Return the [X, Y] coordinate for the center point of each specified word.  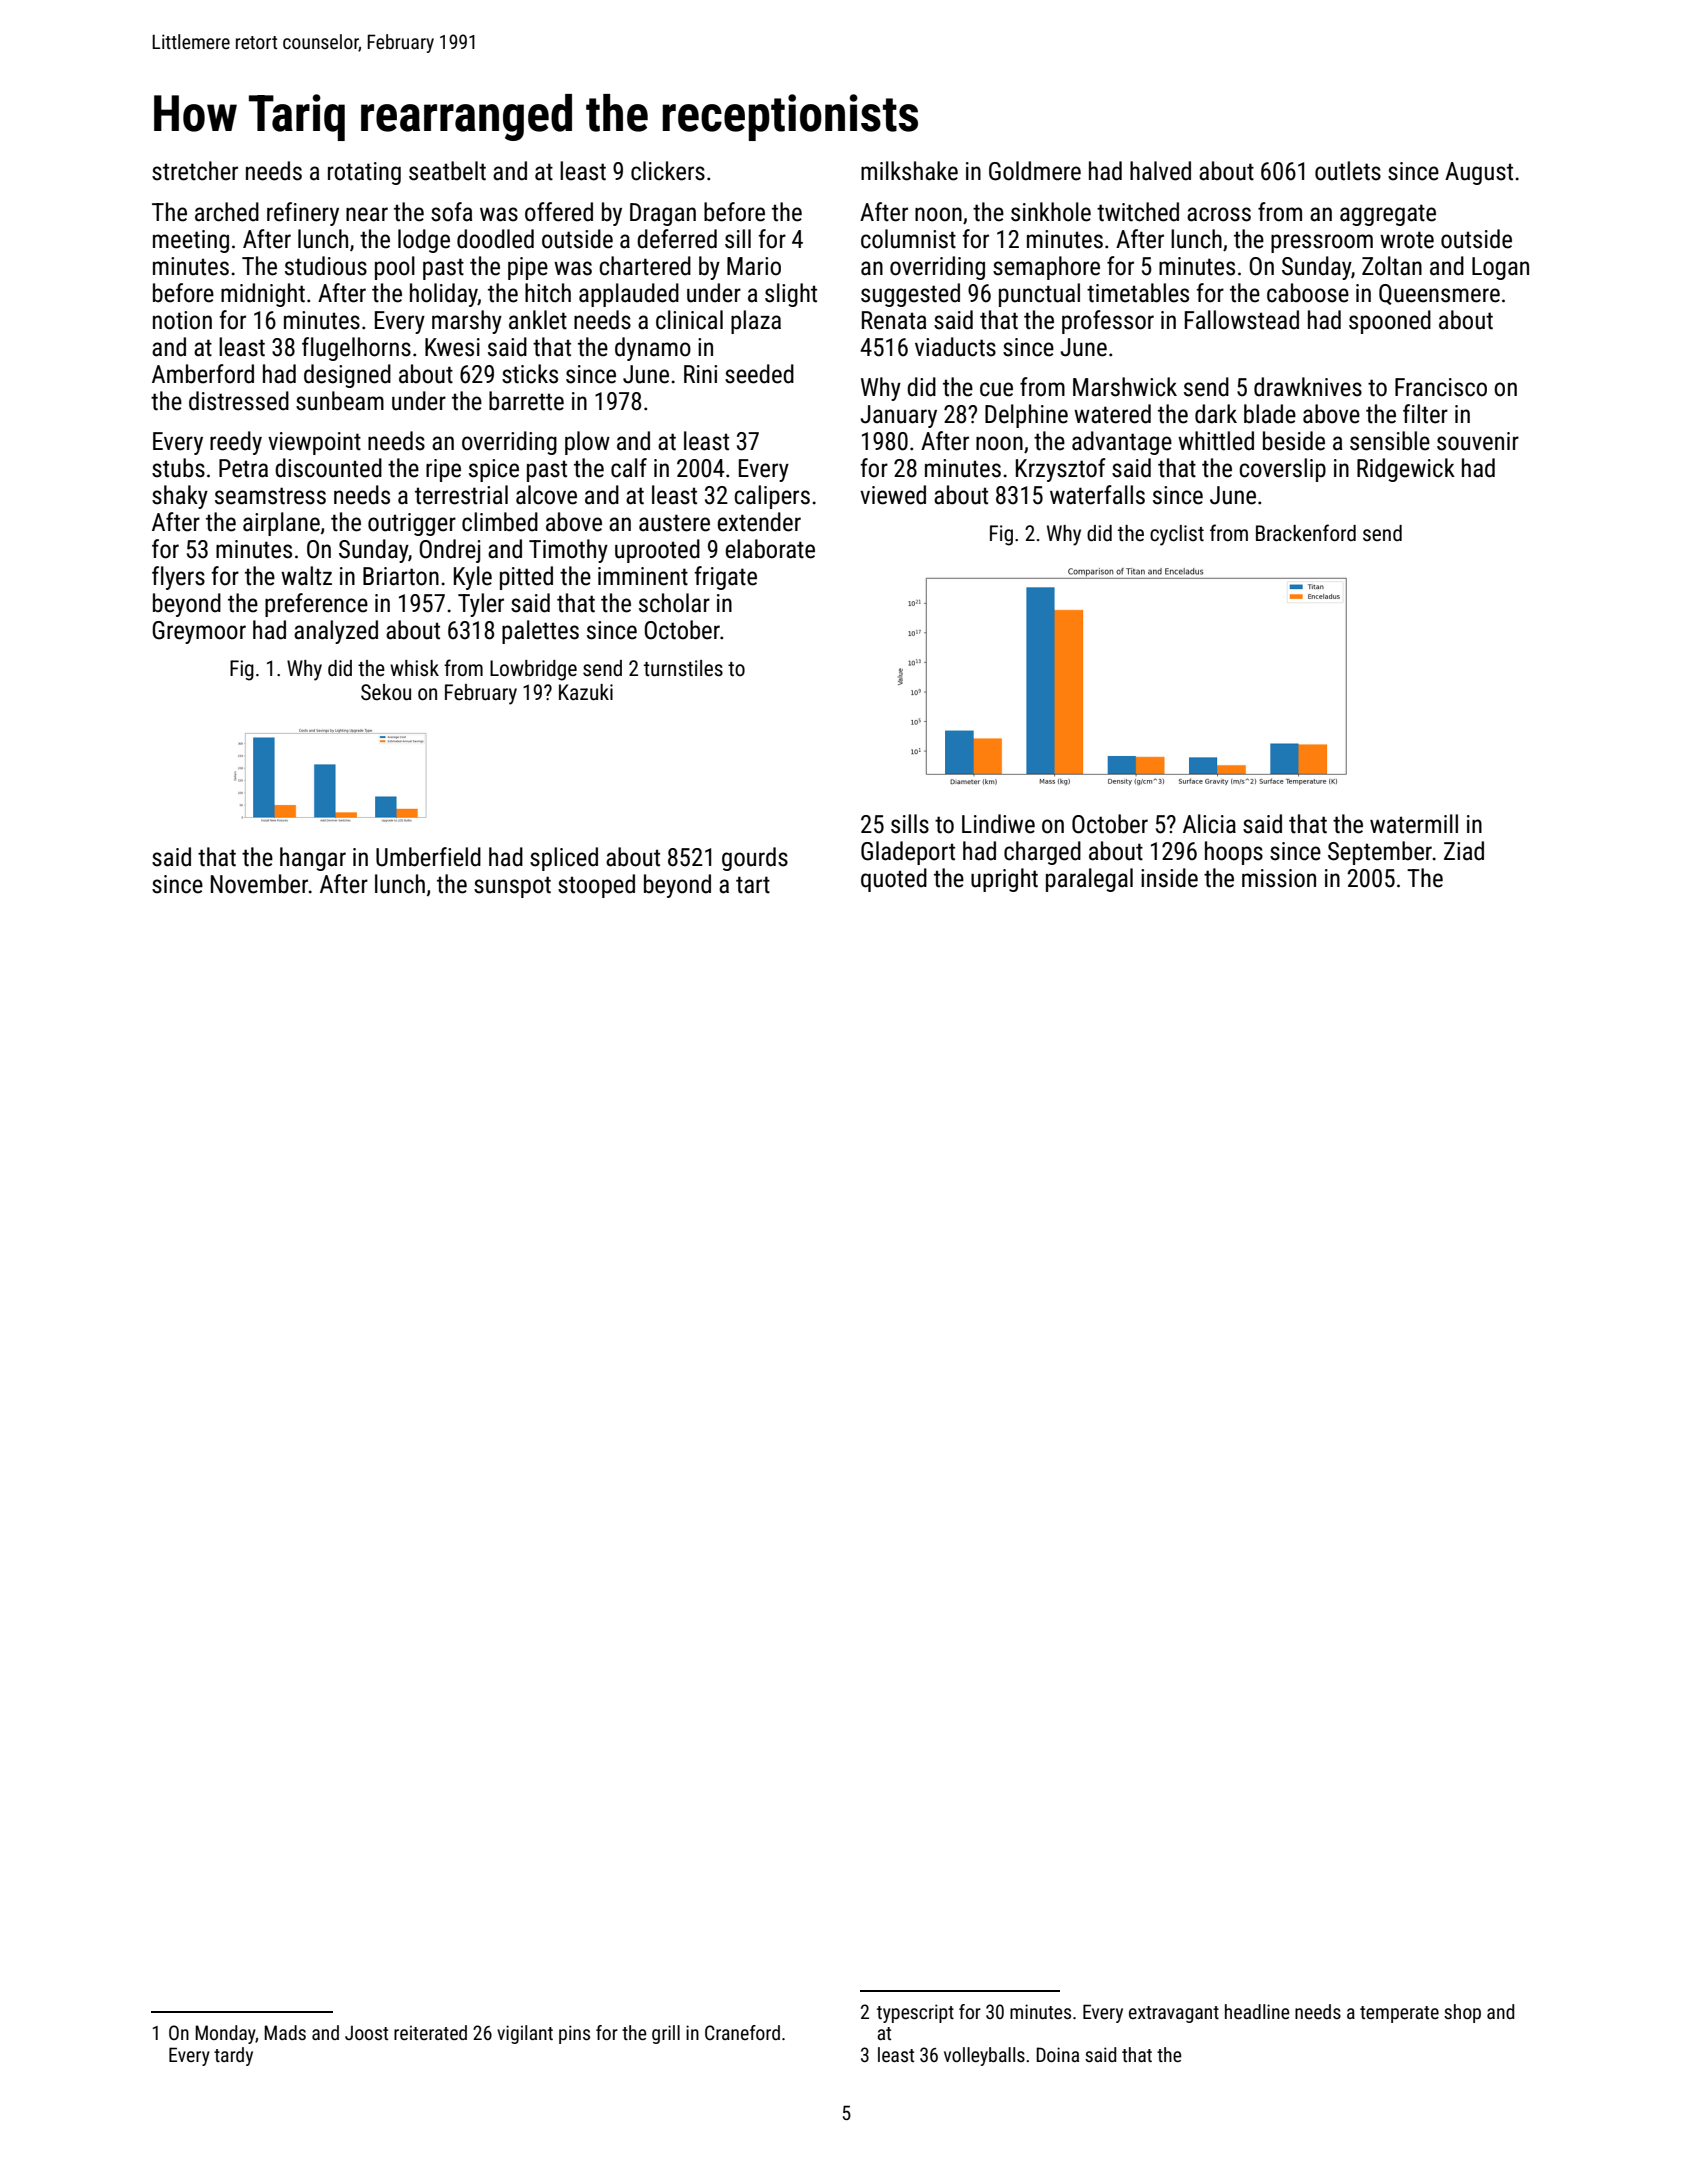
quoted [894, 880]
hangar [313, 859]
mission [1279, 878]
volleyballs [984, 2056]
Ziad [1464, 851]
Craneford [742, 2032]
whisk [414, 668]
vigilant [525, 2034]
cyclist [1177, 535]
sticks [530, 374]
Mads [285, 2032]
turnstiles [683, 668]
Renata [894, 320]
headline [1257, 2011]
